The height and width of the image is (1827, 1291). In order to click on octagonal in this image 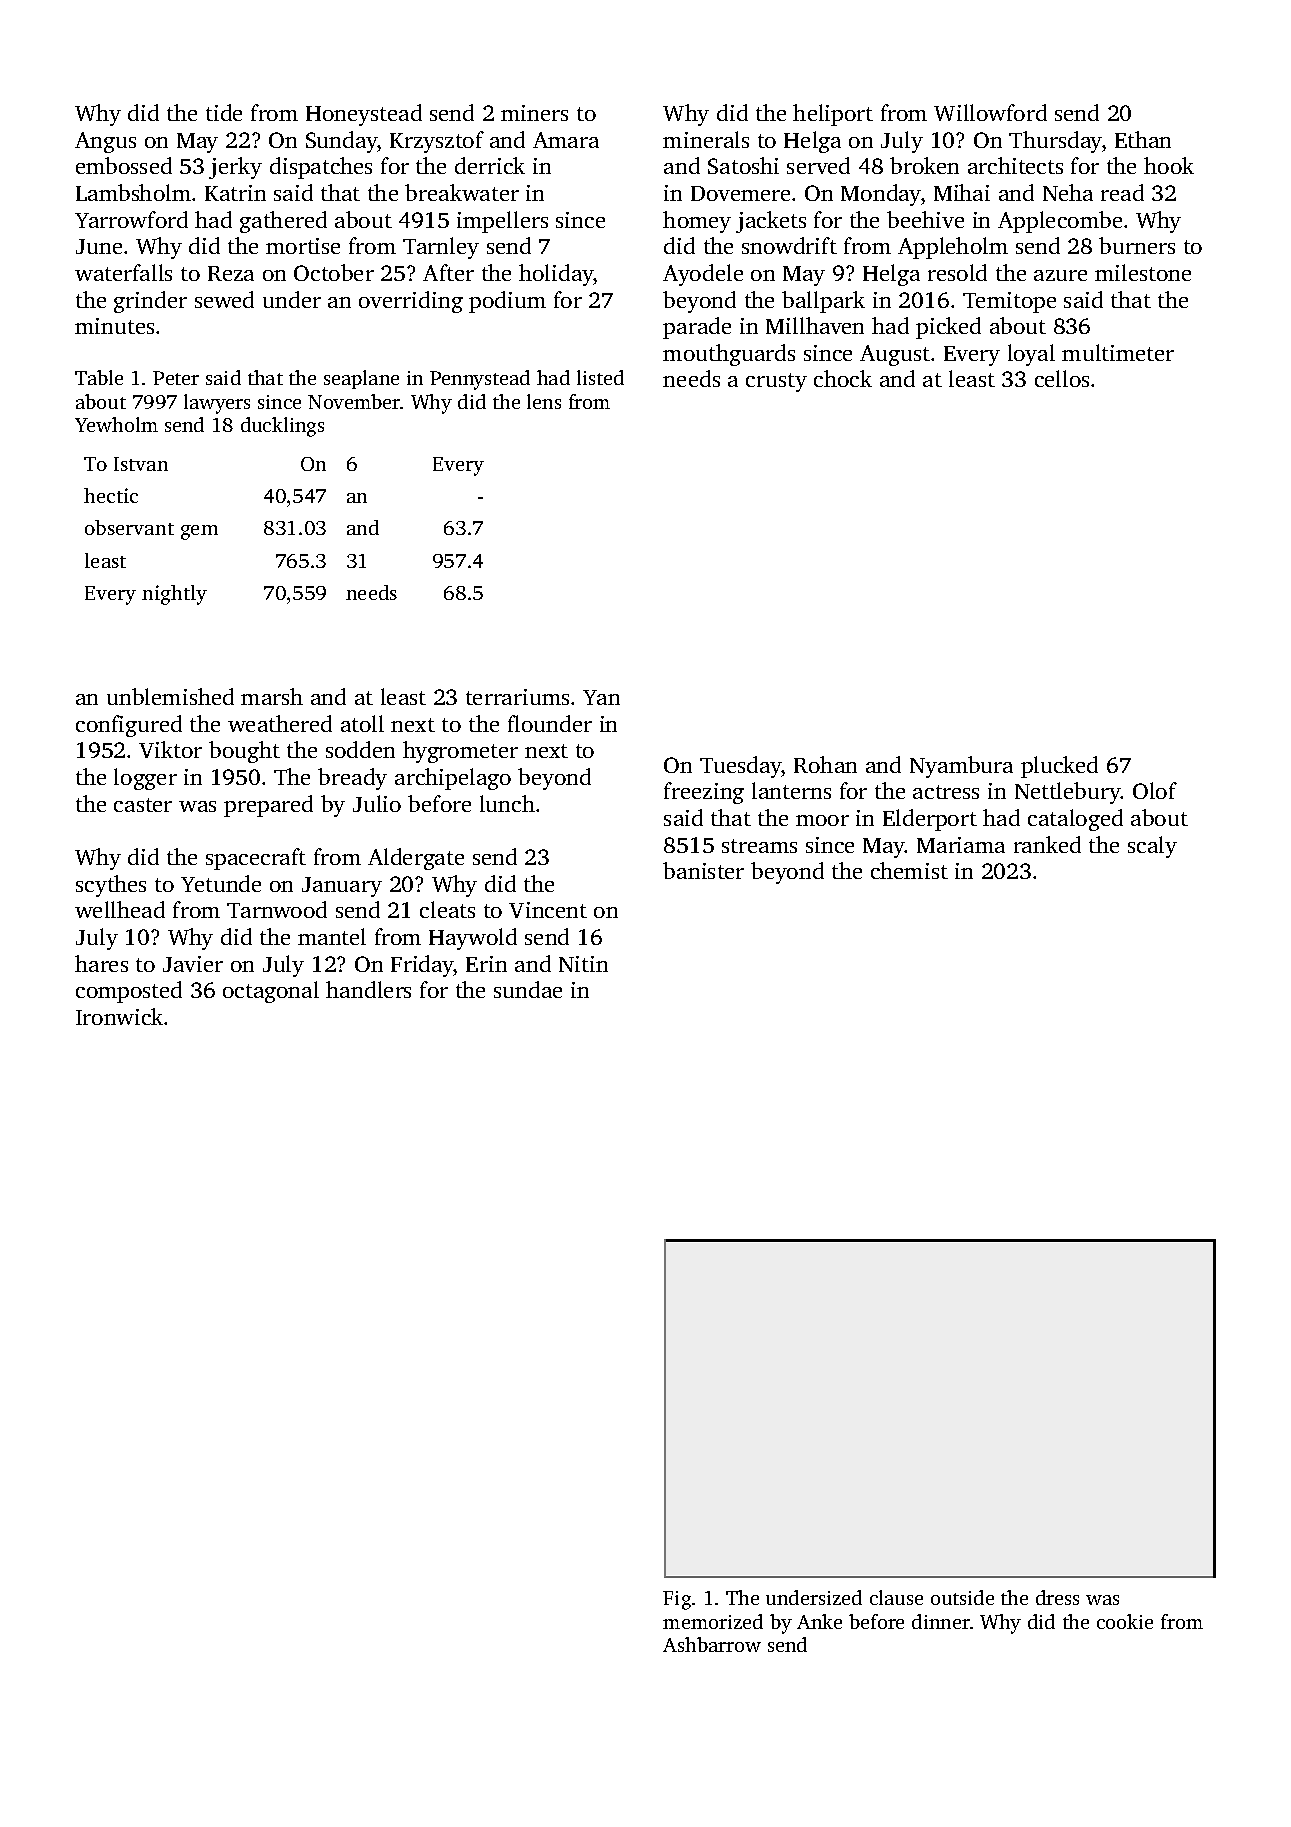, I will do `click(271, 992)`.
